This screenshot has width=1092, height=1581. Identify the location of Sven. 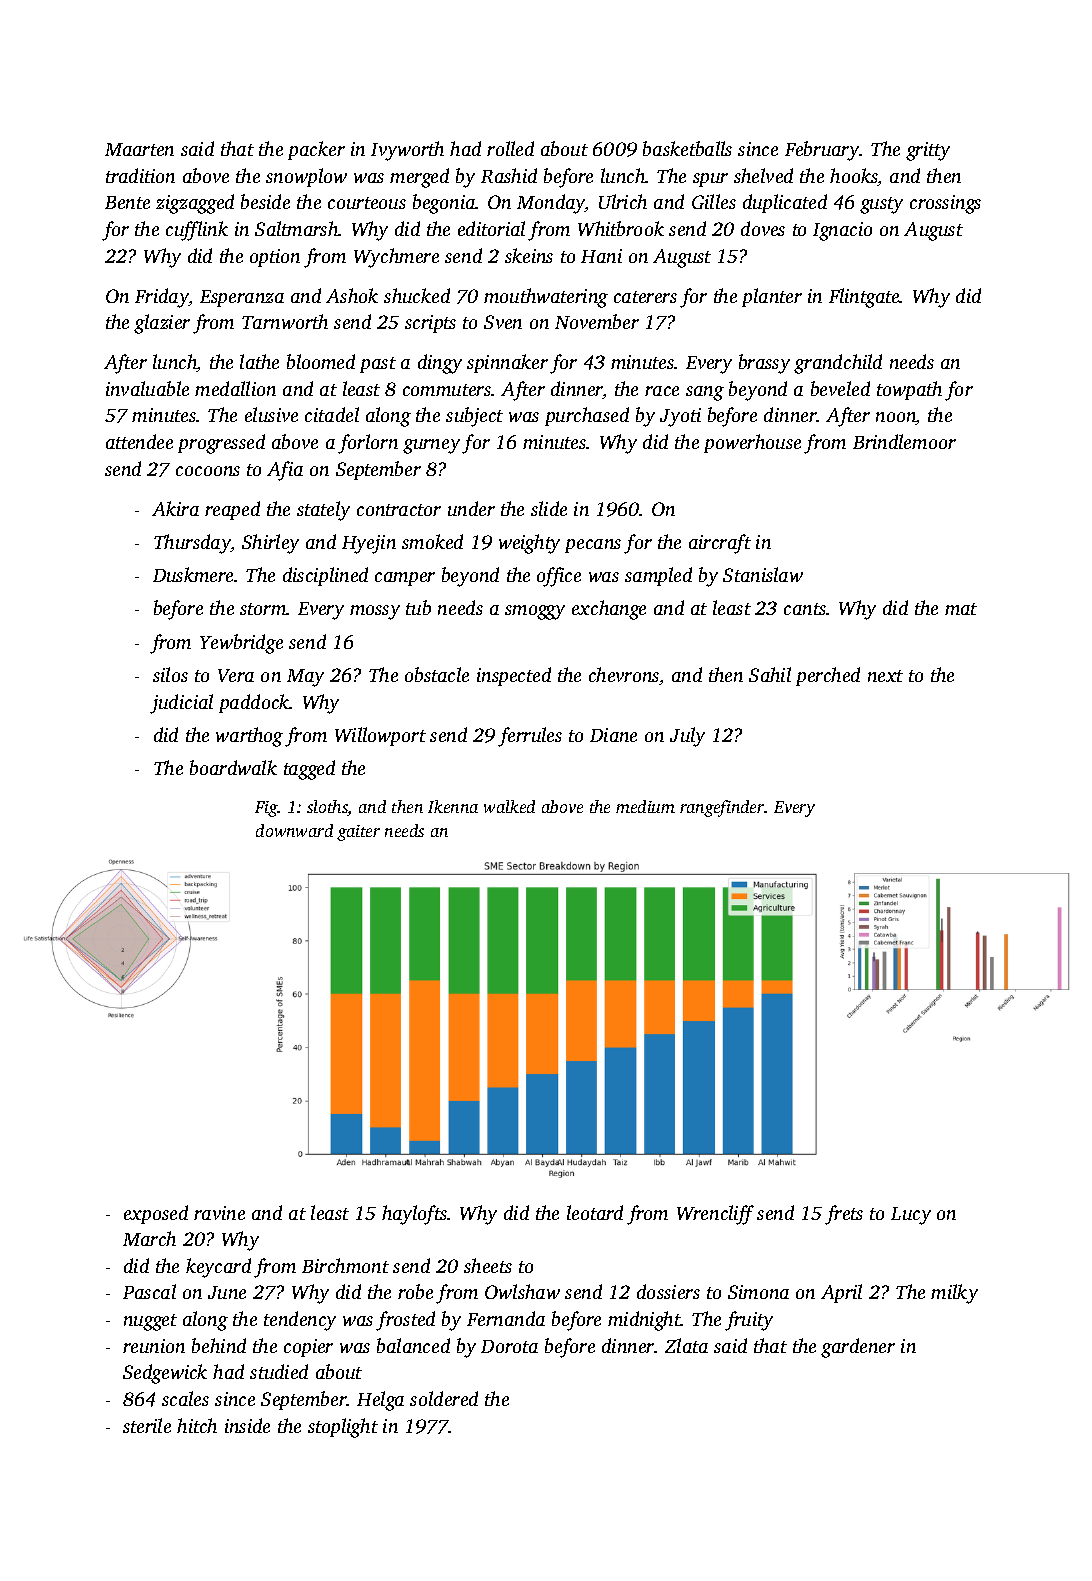
(503, 322).
